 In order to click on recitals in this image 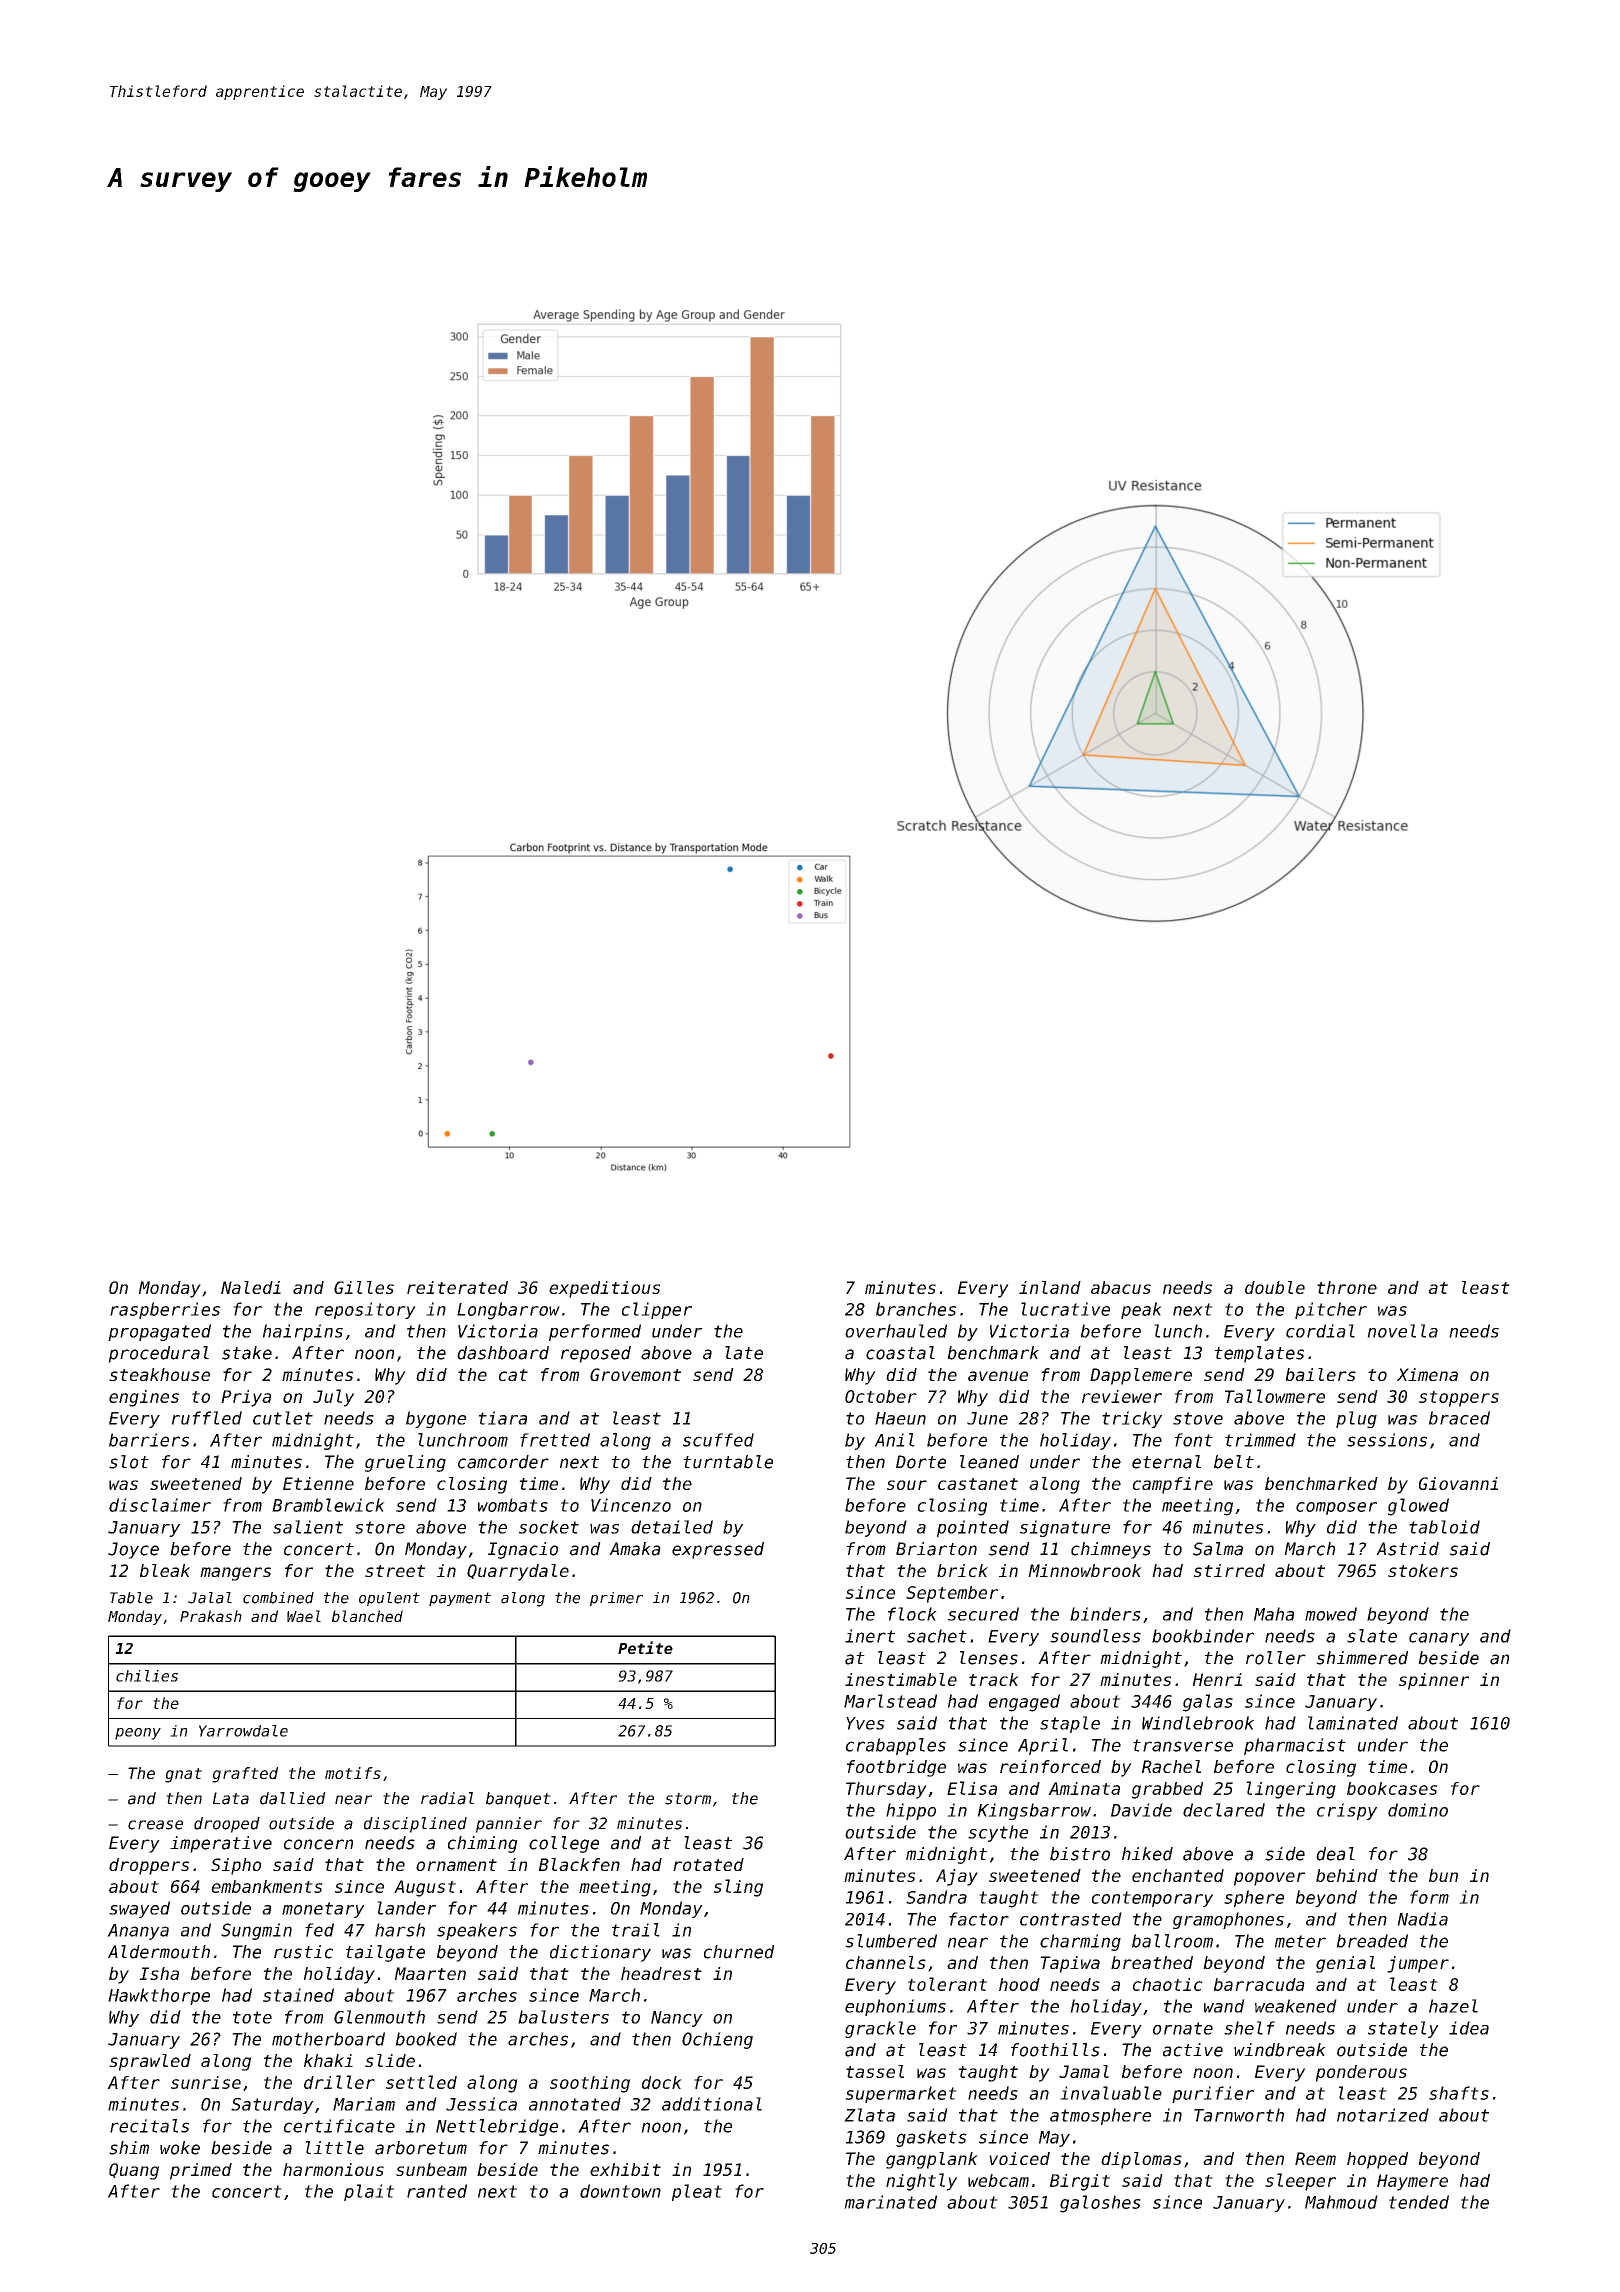, I will do `click(149, 2126)`.
